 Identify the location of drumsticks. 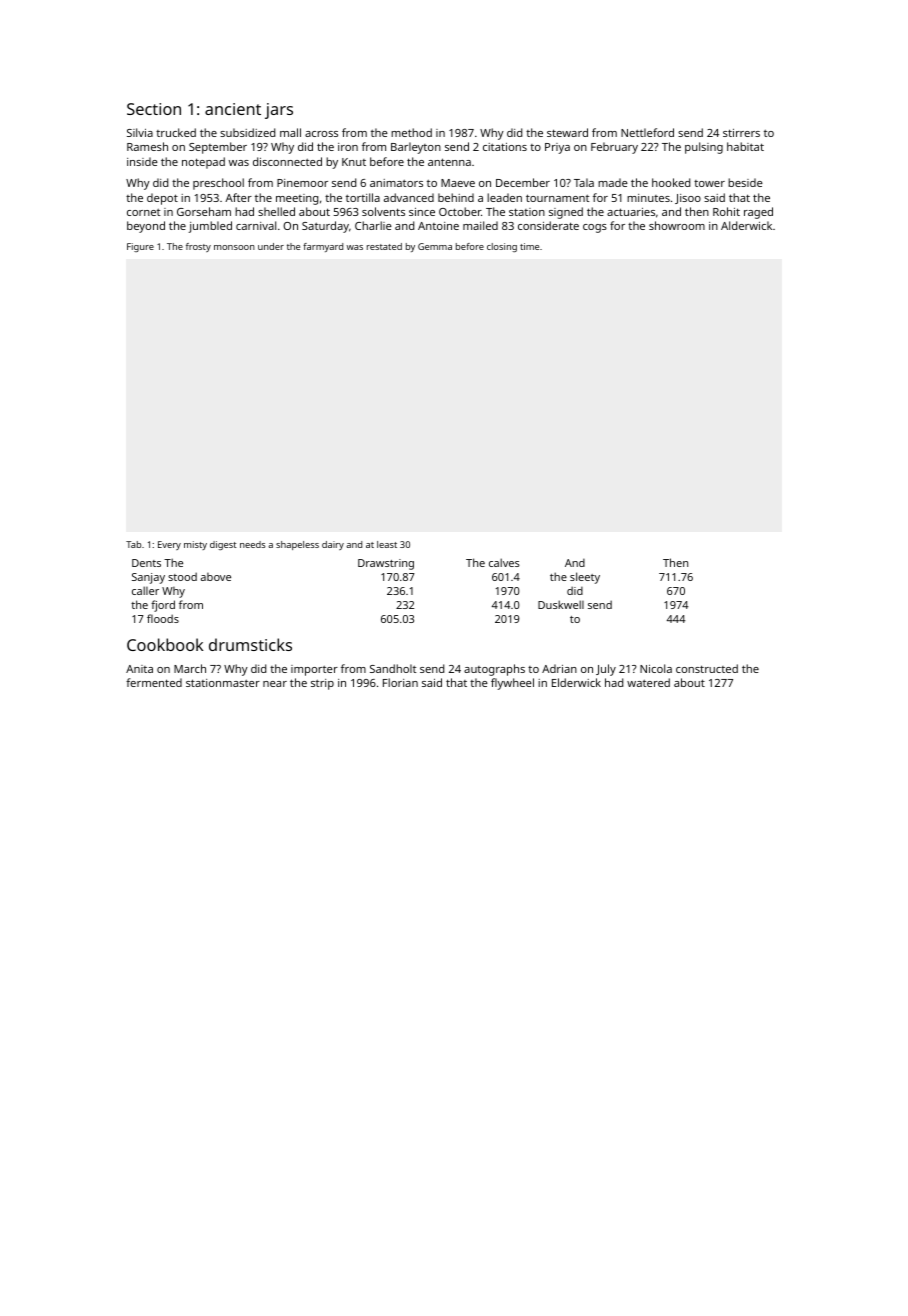
(250, 644).
